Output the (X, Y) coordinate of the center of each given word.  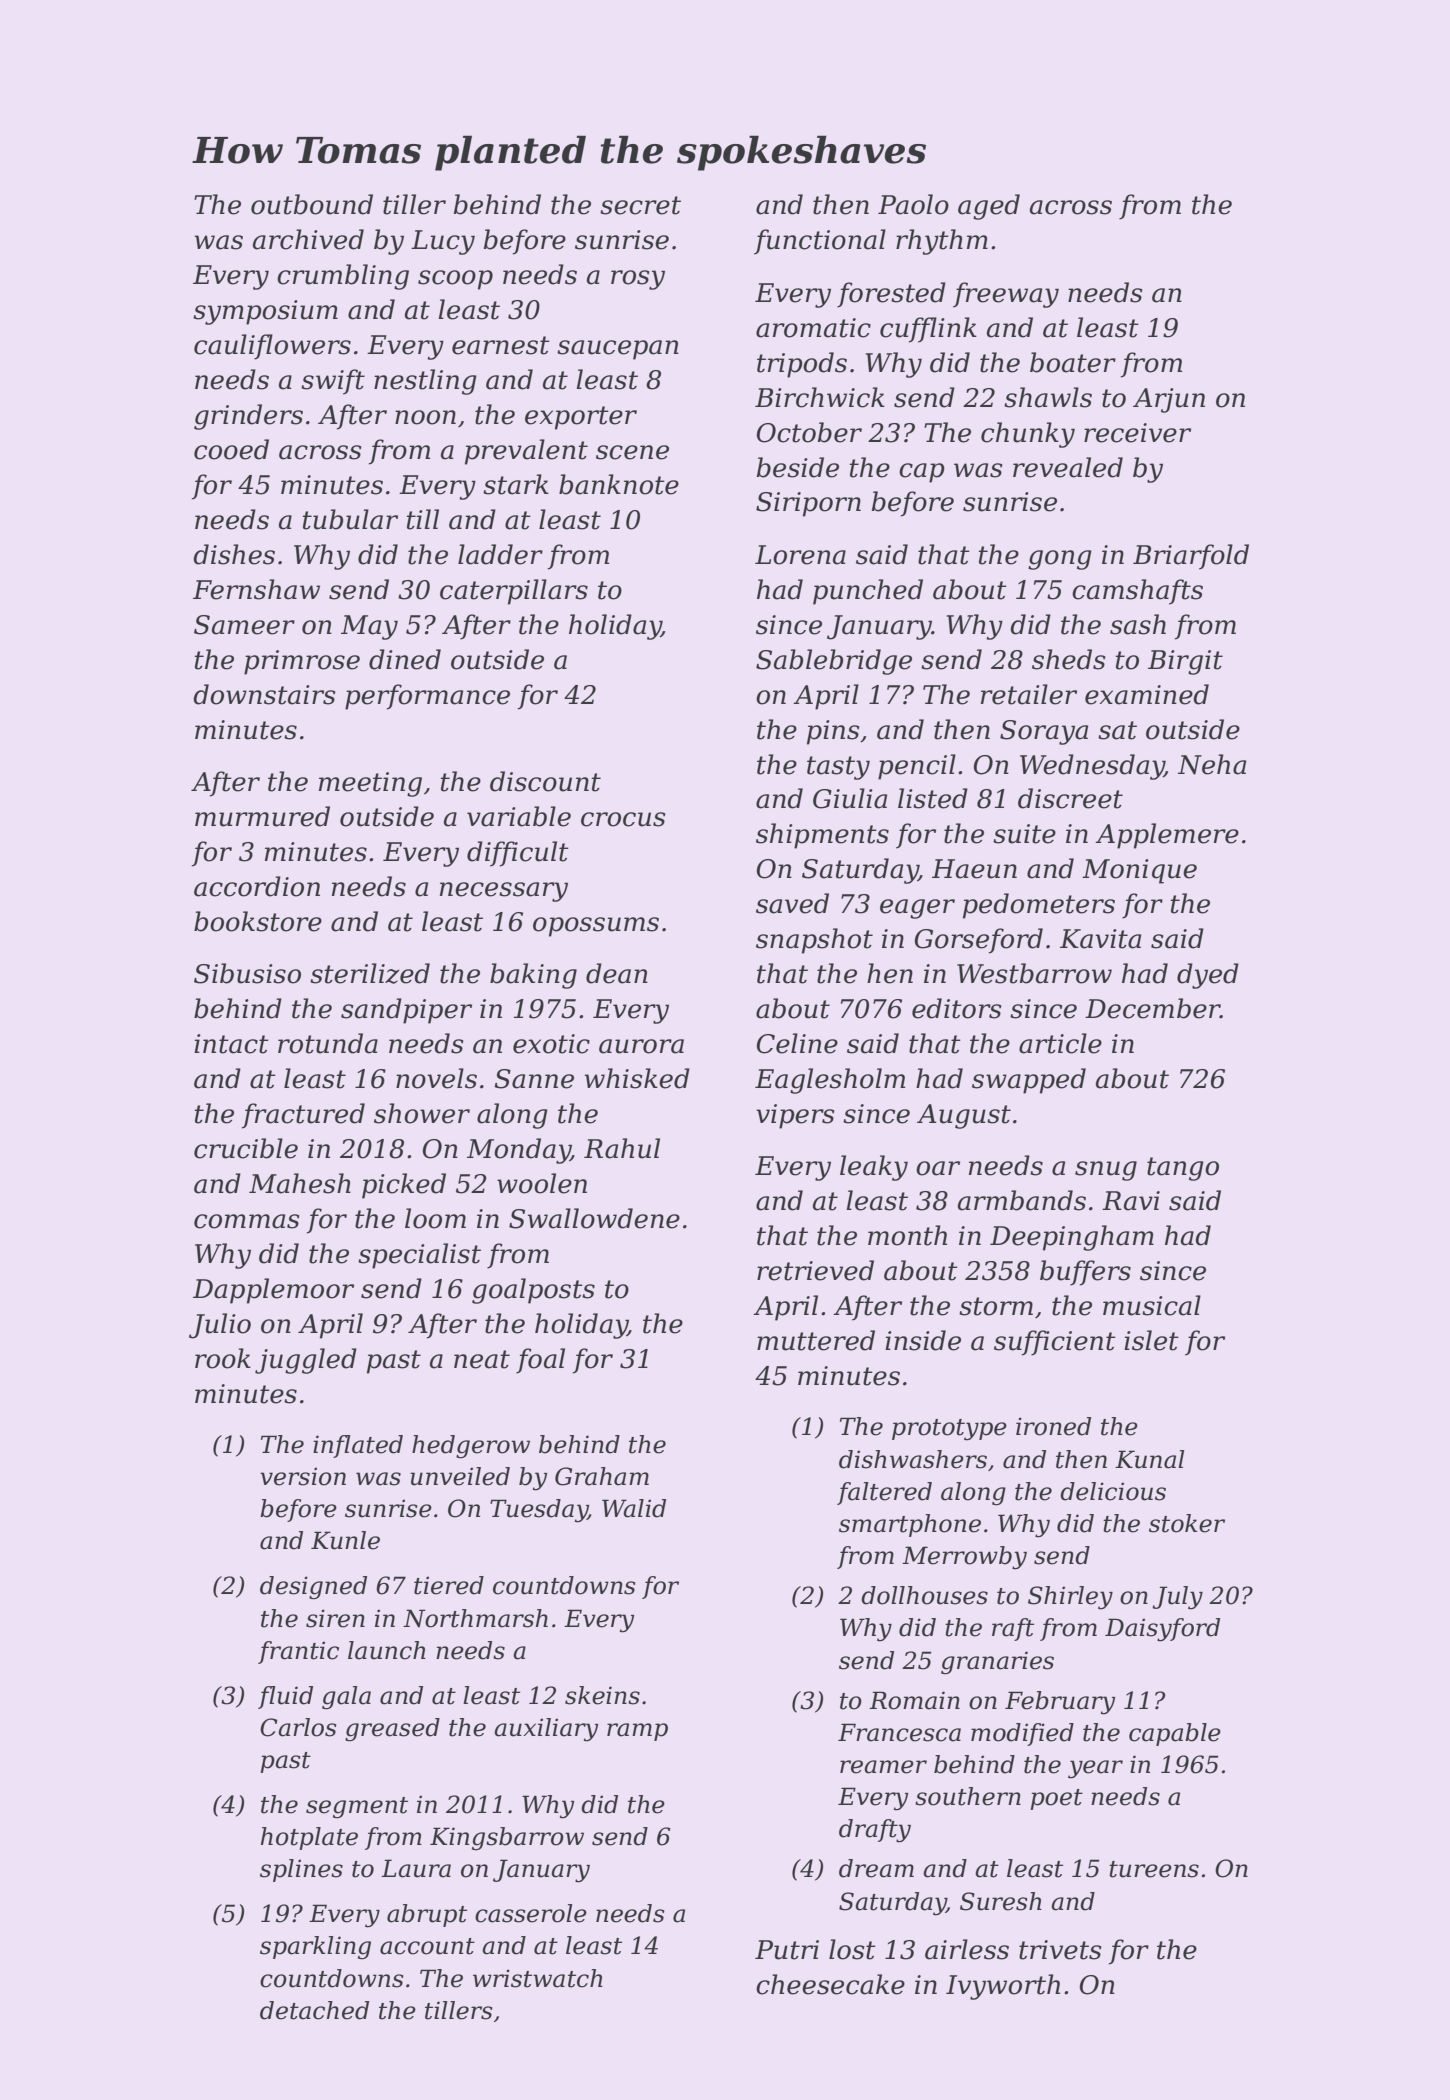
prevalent (526, 452)
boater (1073, 362)
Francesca (899, 1732)
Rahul (622, 1148)
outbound (312, 204)
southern (968, 1796)
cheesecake (830, 1984)
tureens (1154, 1869)
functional (820, 242)
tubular (350, 519)
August (964, 1116)
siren (335, 1618)
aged (989, 207)
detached (314, 2010)
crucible (246, 1148)
